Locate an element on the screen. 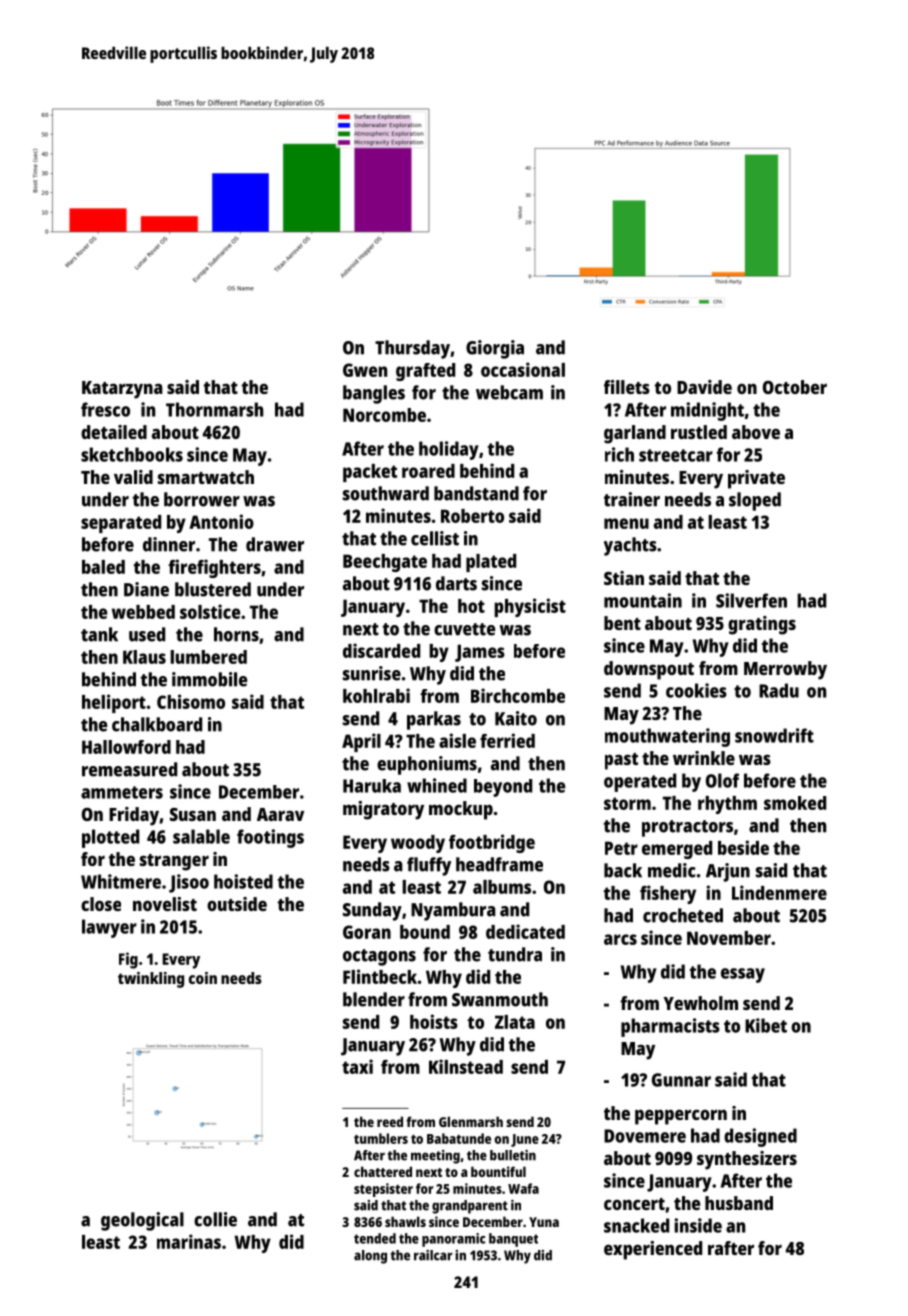 The height and width of the screenshot is (1316, 908). horns is located at coordinates (236, 634).
